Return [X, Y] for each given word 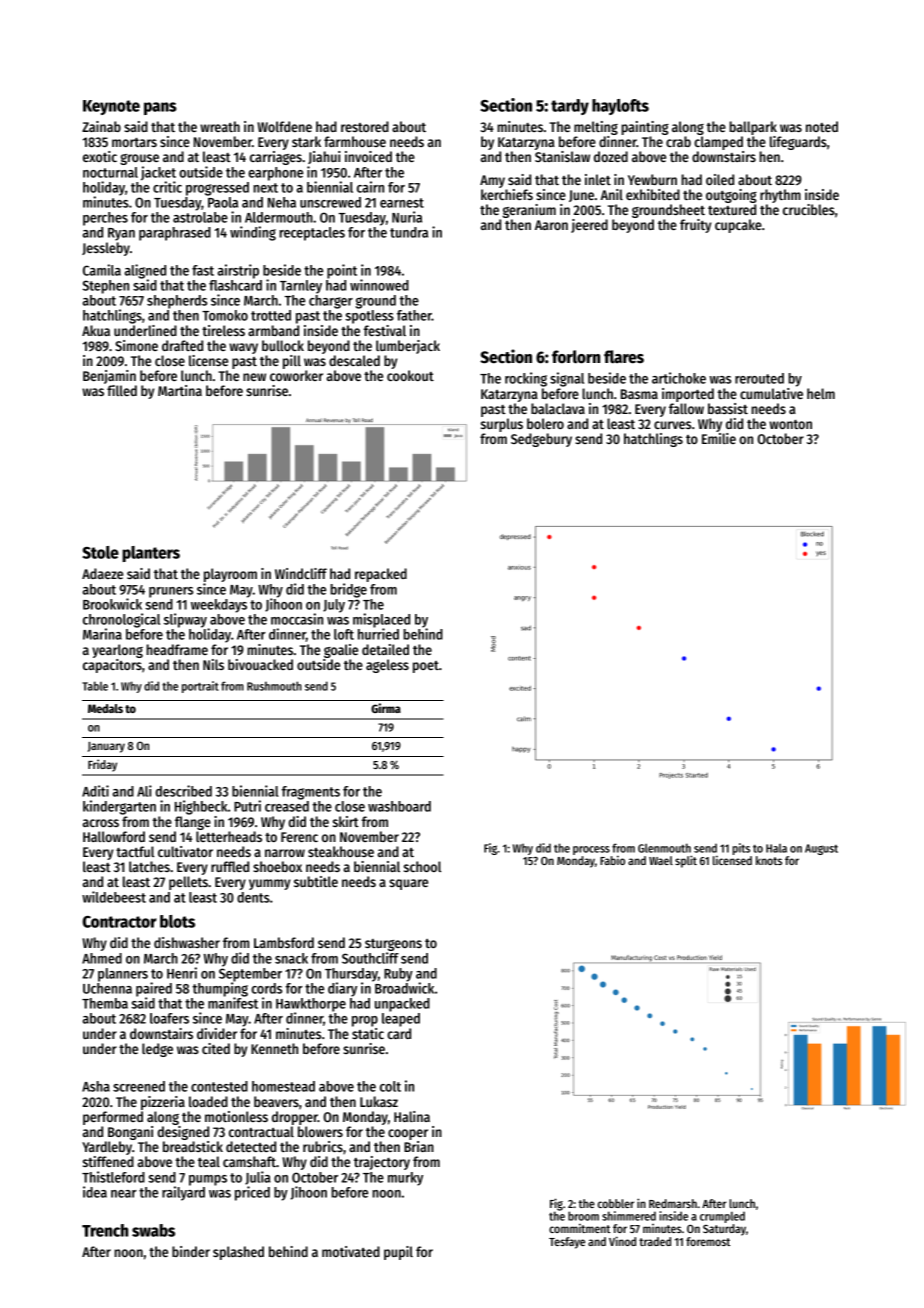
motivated [351, 1251]
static [368, 1033]
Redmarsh [673, 1203]
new [254, 377]
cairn [370, 187]
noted [822, 126]
